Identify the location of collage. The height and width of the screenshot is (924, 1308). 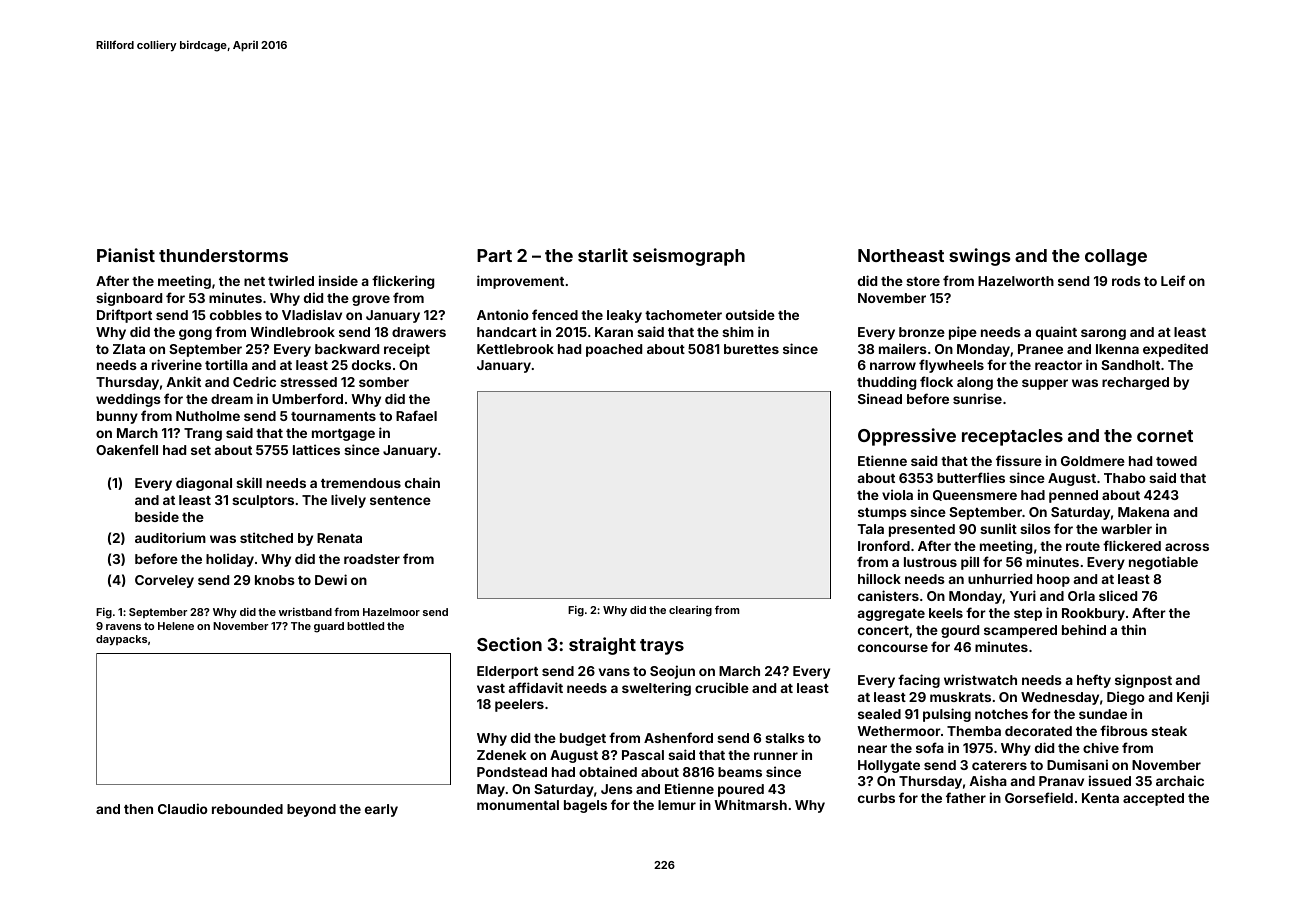
(1116, 257).
